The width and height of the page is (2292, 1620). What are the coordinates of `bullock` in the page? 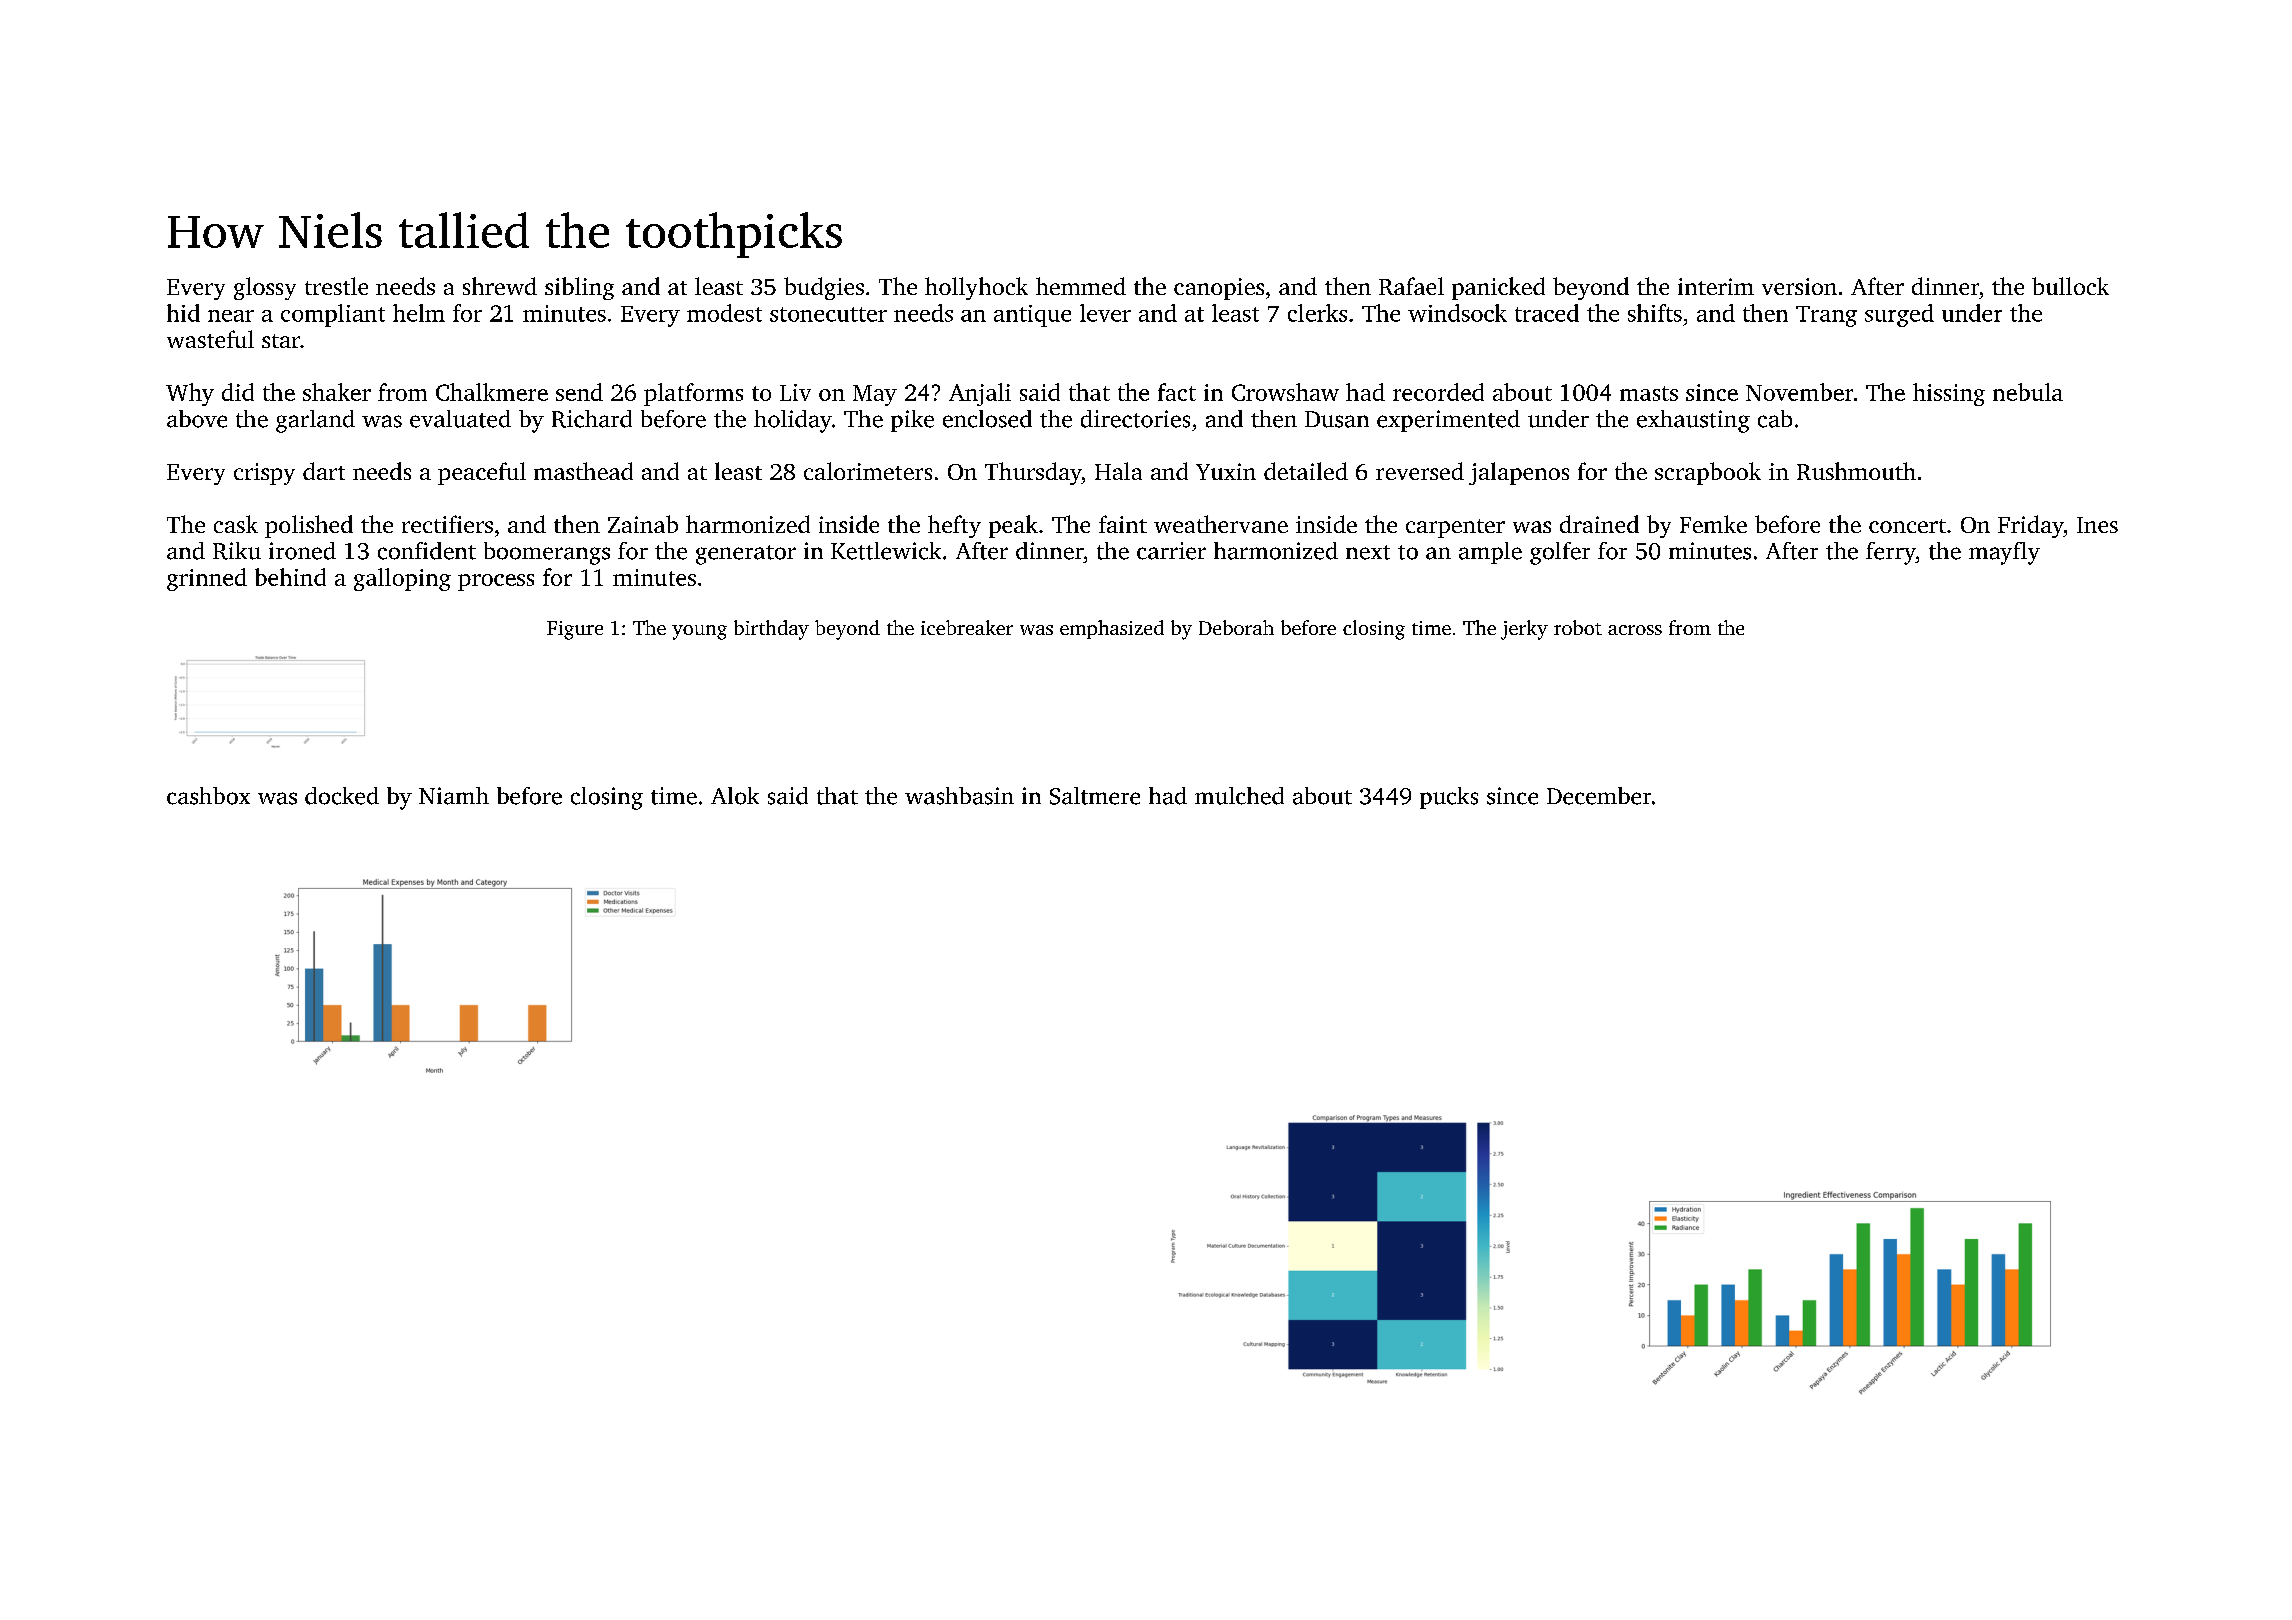 It's located at (2070, 286).
